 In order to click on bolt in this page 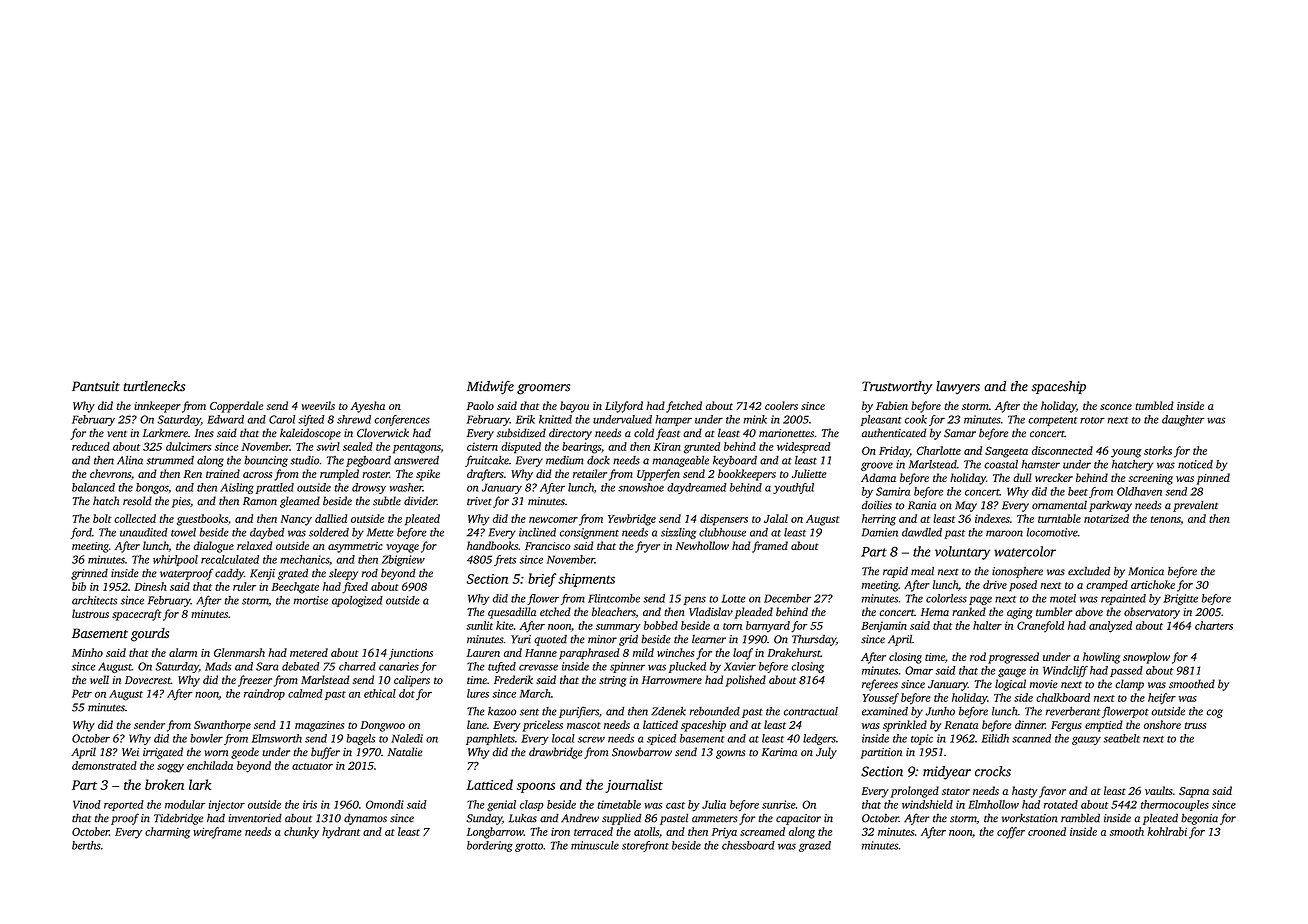, I will do `click(102, 518)`.
